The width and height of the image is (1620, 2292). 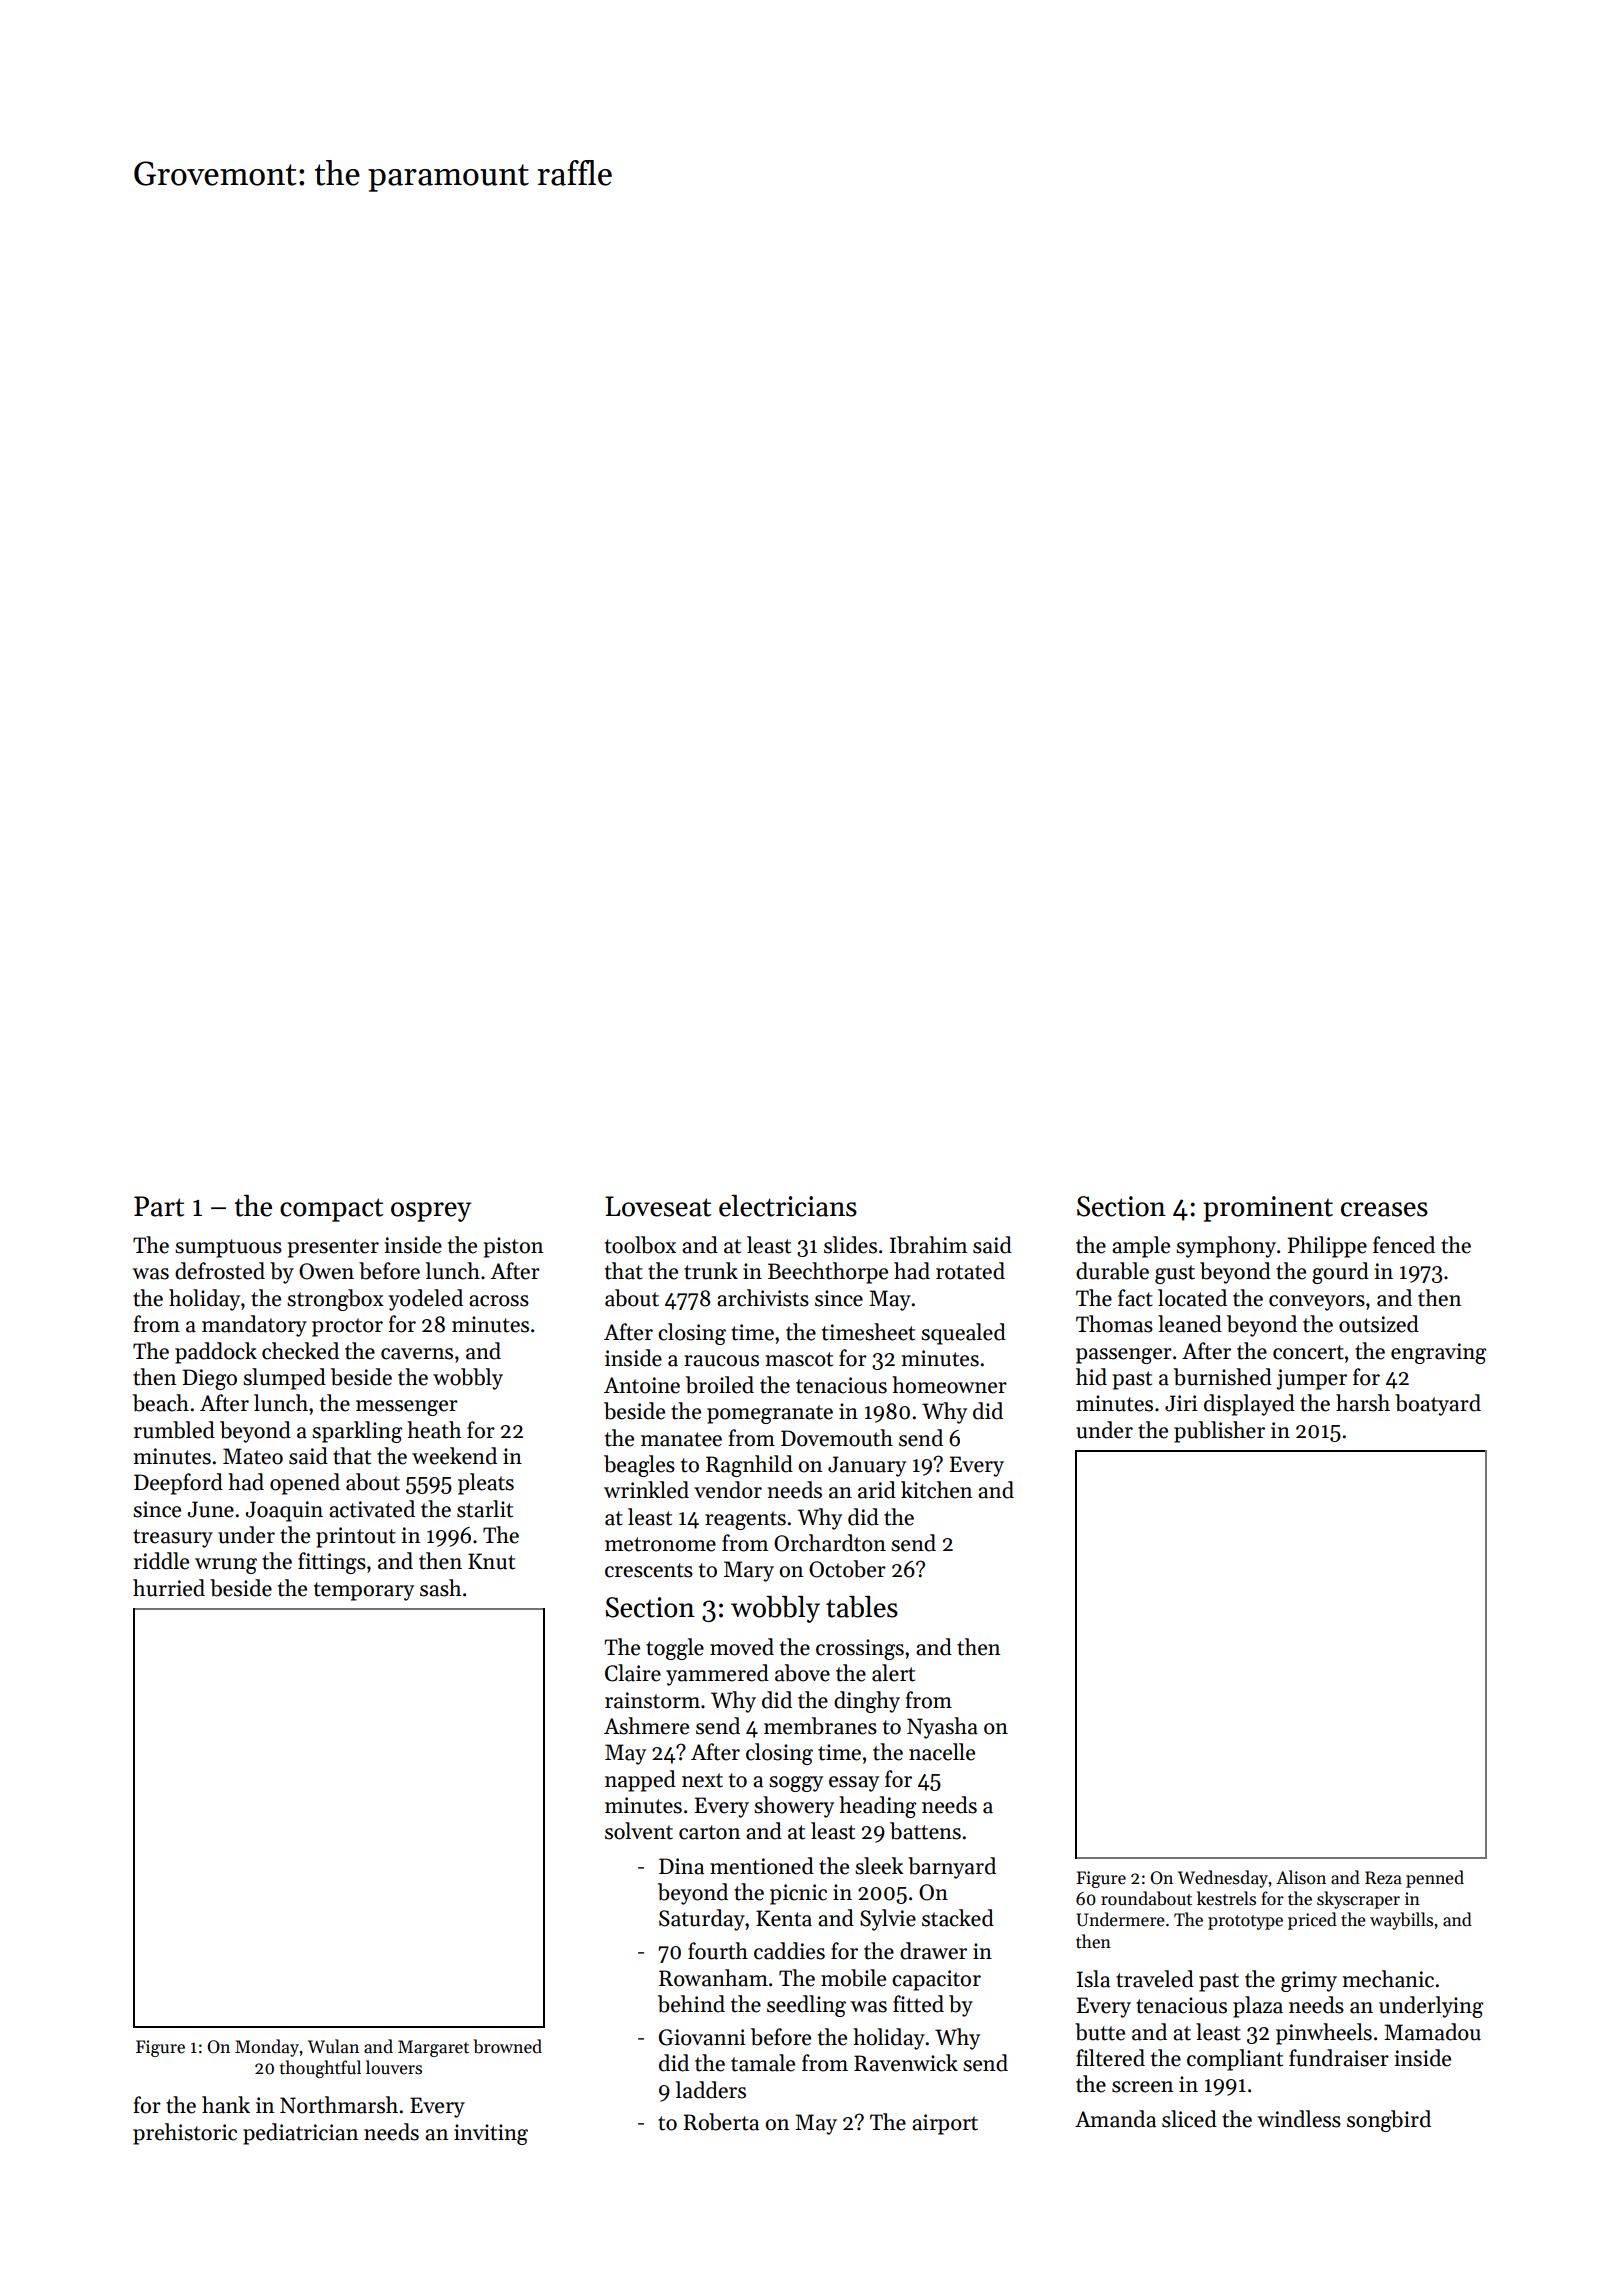 I want to click on pediatrician, so click(x=300, y=2134).
